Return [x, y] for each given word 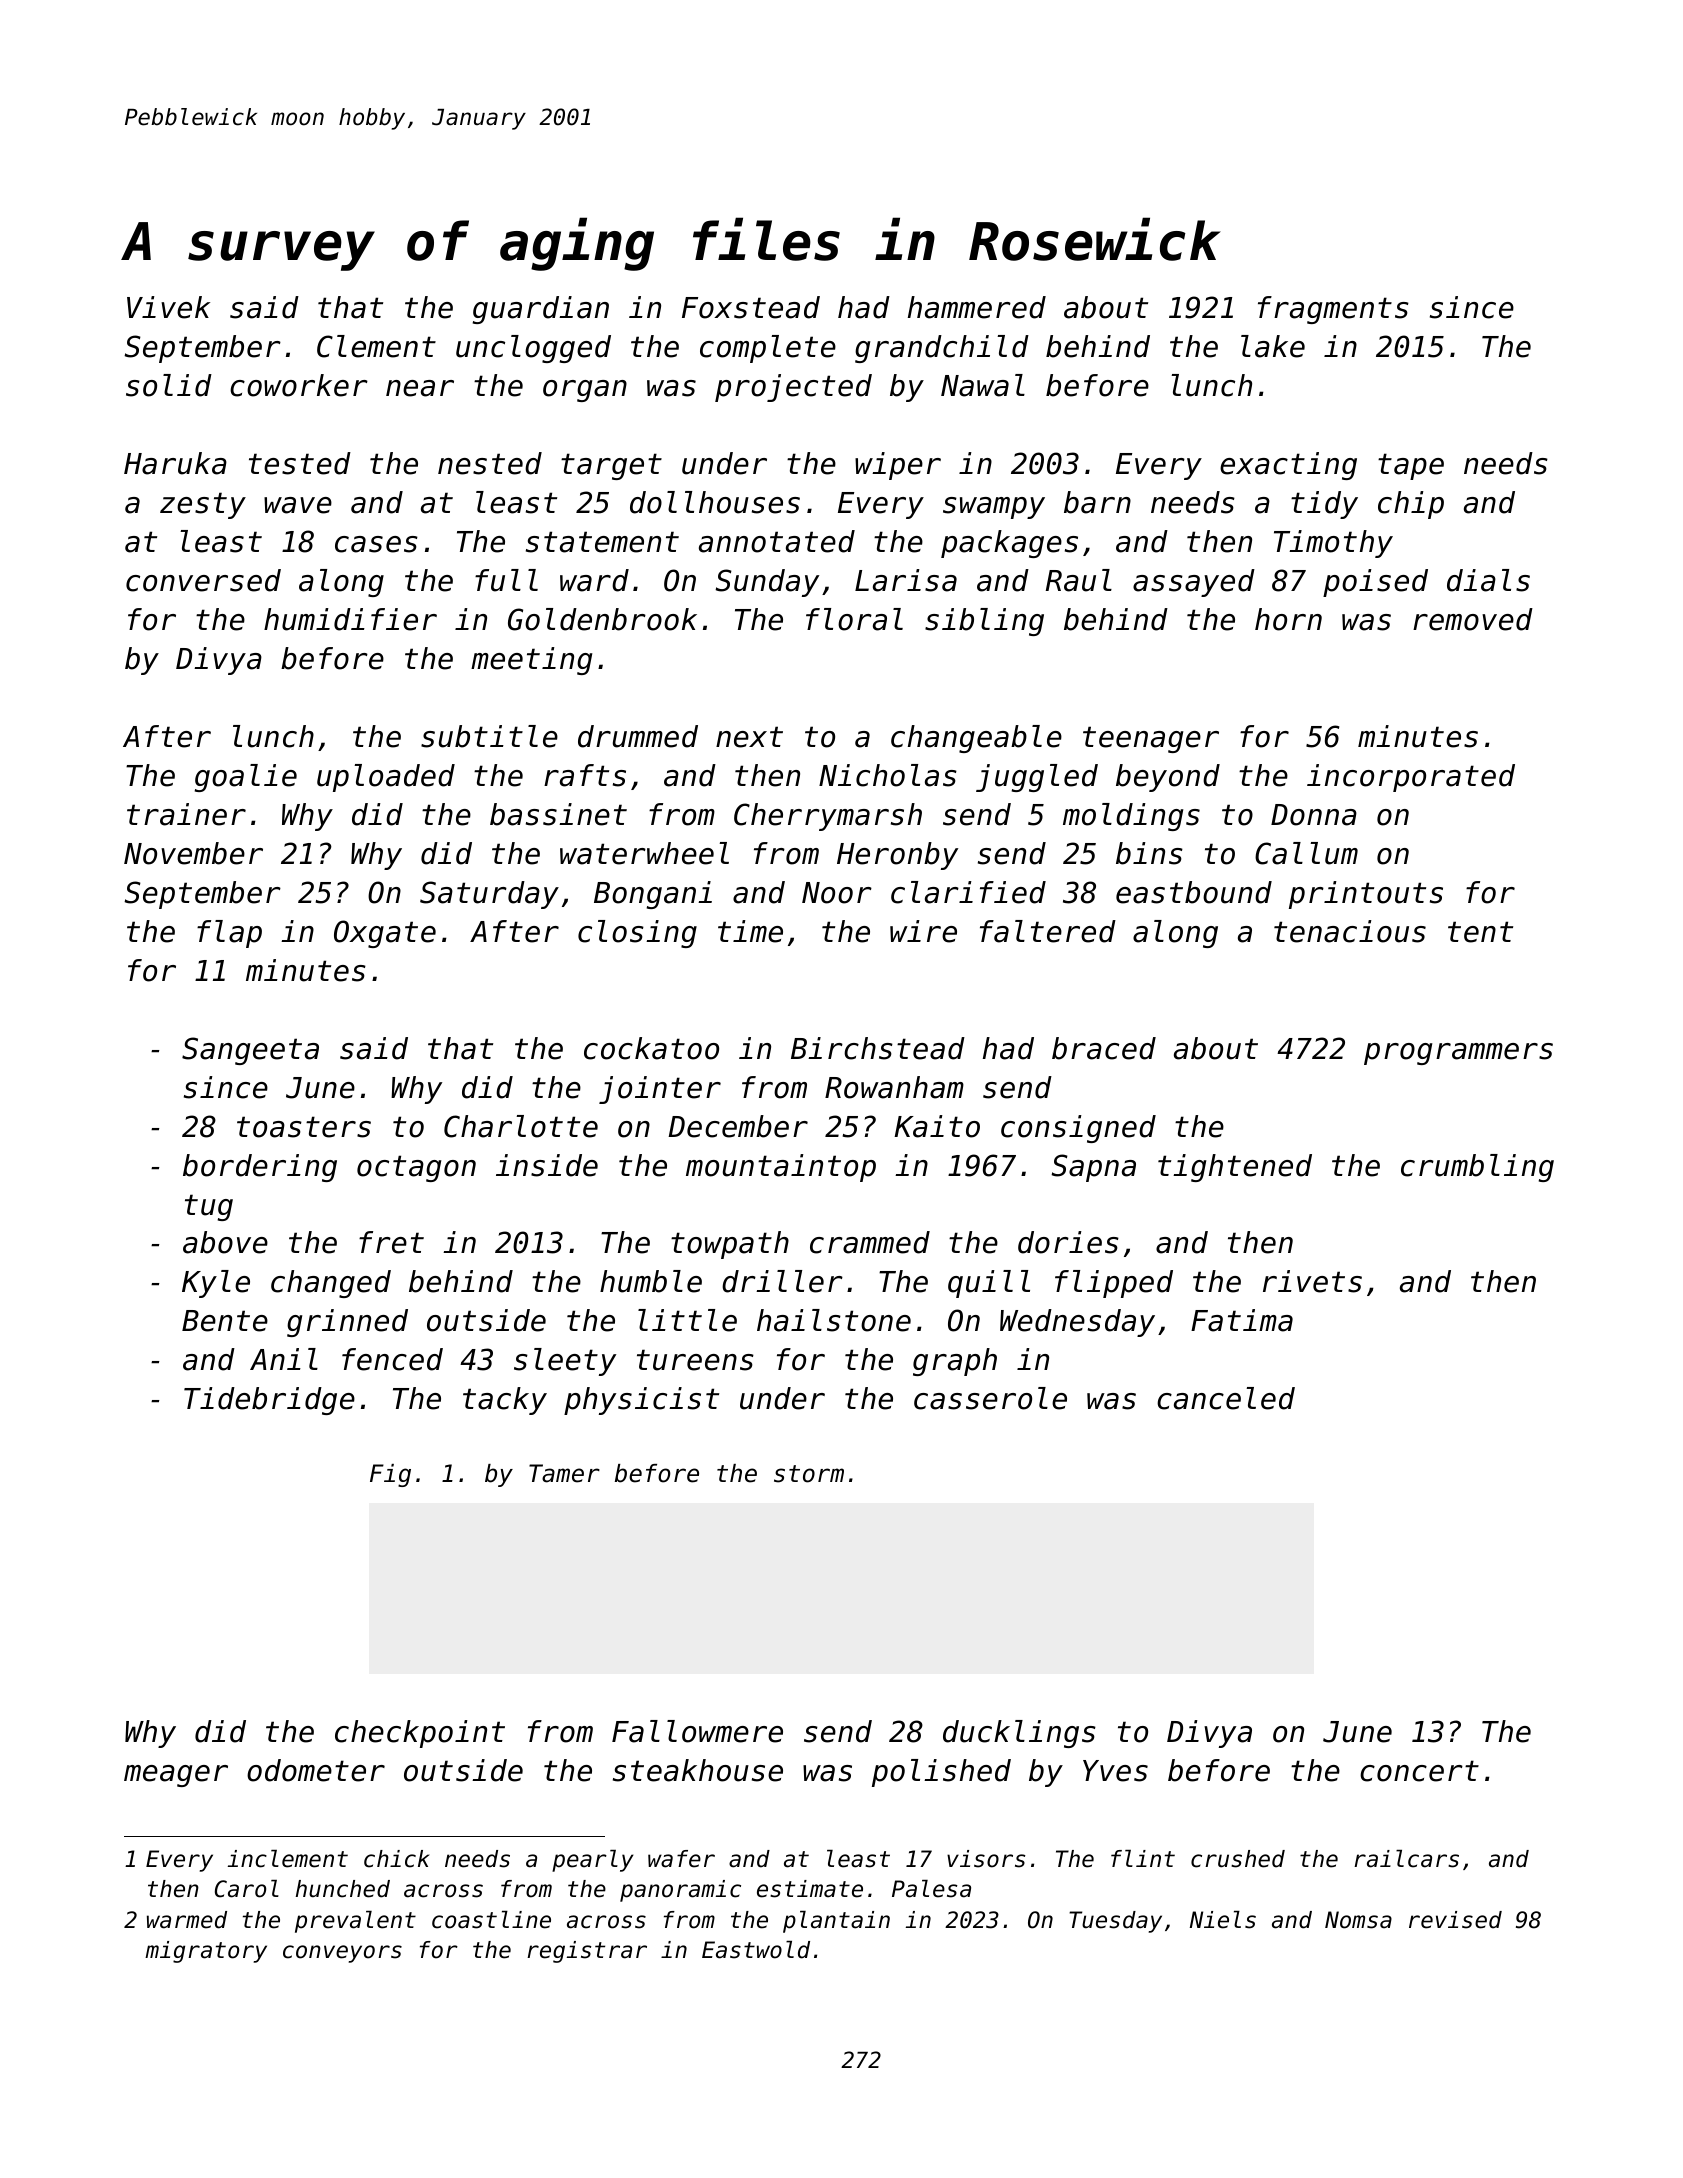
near [420, 388]
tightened [1235, 1168]
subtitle [489, 736]
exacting [1288, 466]
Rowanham [894, 1087]
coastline [491, 1920]
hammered [977, 307]
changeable [976, 739]
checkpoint [420, 1734]
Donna [1314, 815]
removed [1473, 619]
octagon [416, 1168]
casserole [990, 1398]
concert [1419, 1771]
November [193, 853]
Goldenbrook [602, 619]
